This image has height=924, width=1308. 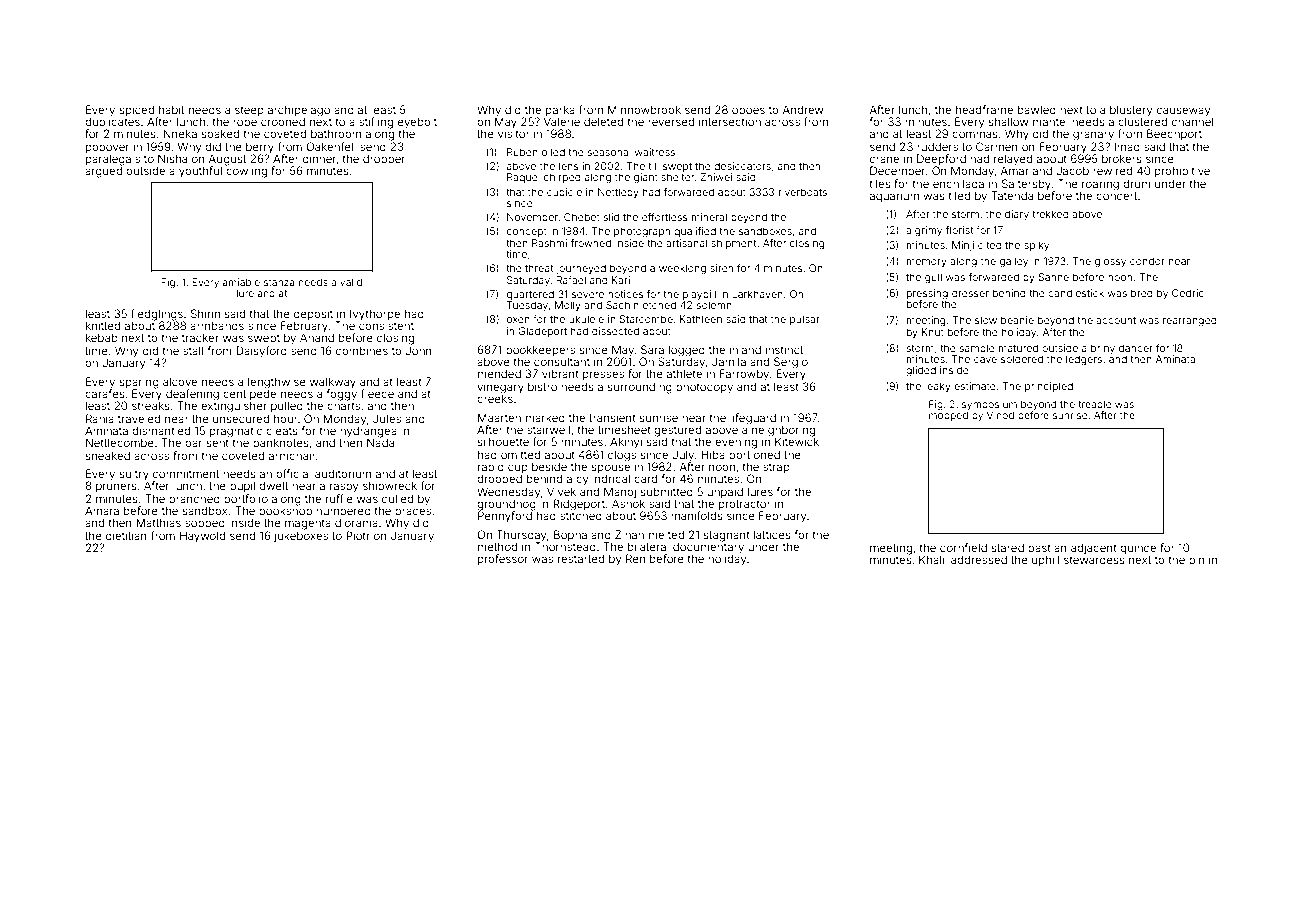 What do you see at coordinates (644, 109) in the image?
I see `Minnowbrook` at bounding box center [644, 109].
